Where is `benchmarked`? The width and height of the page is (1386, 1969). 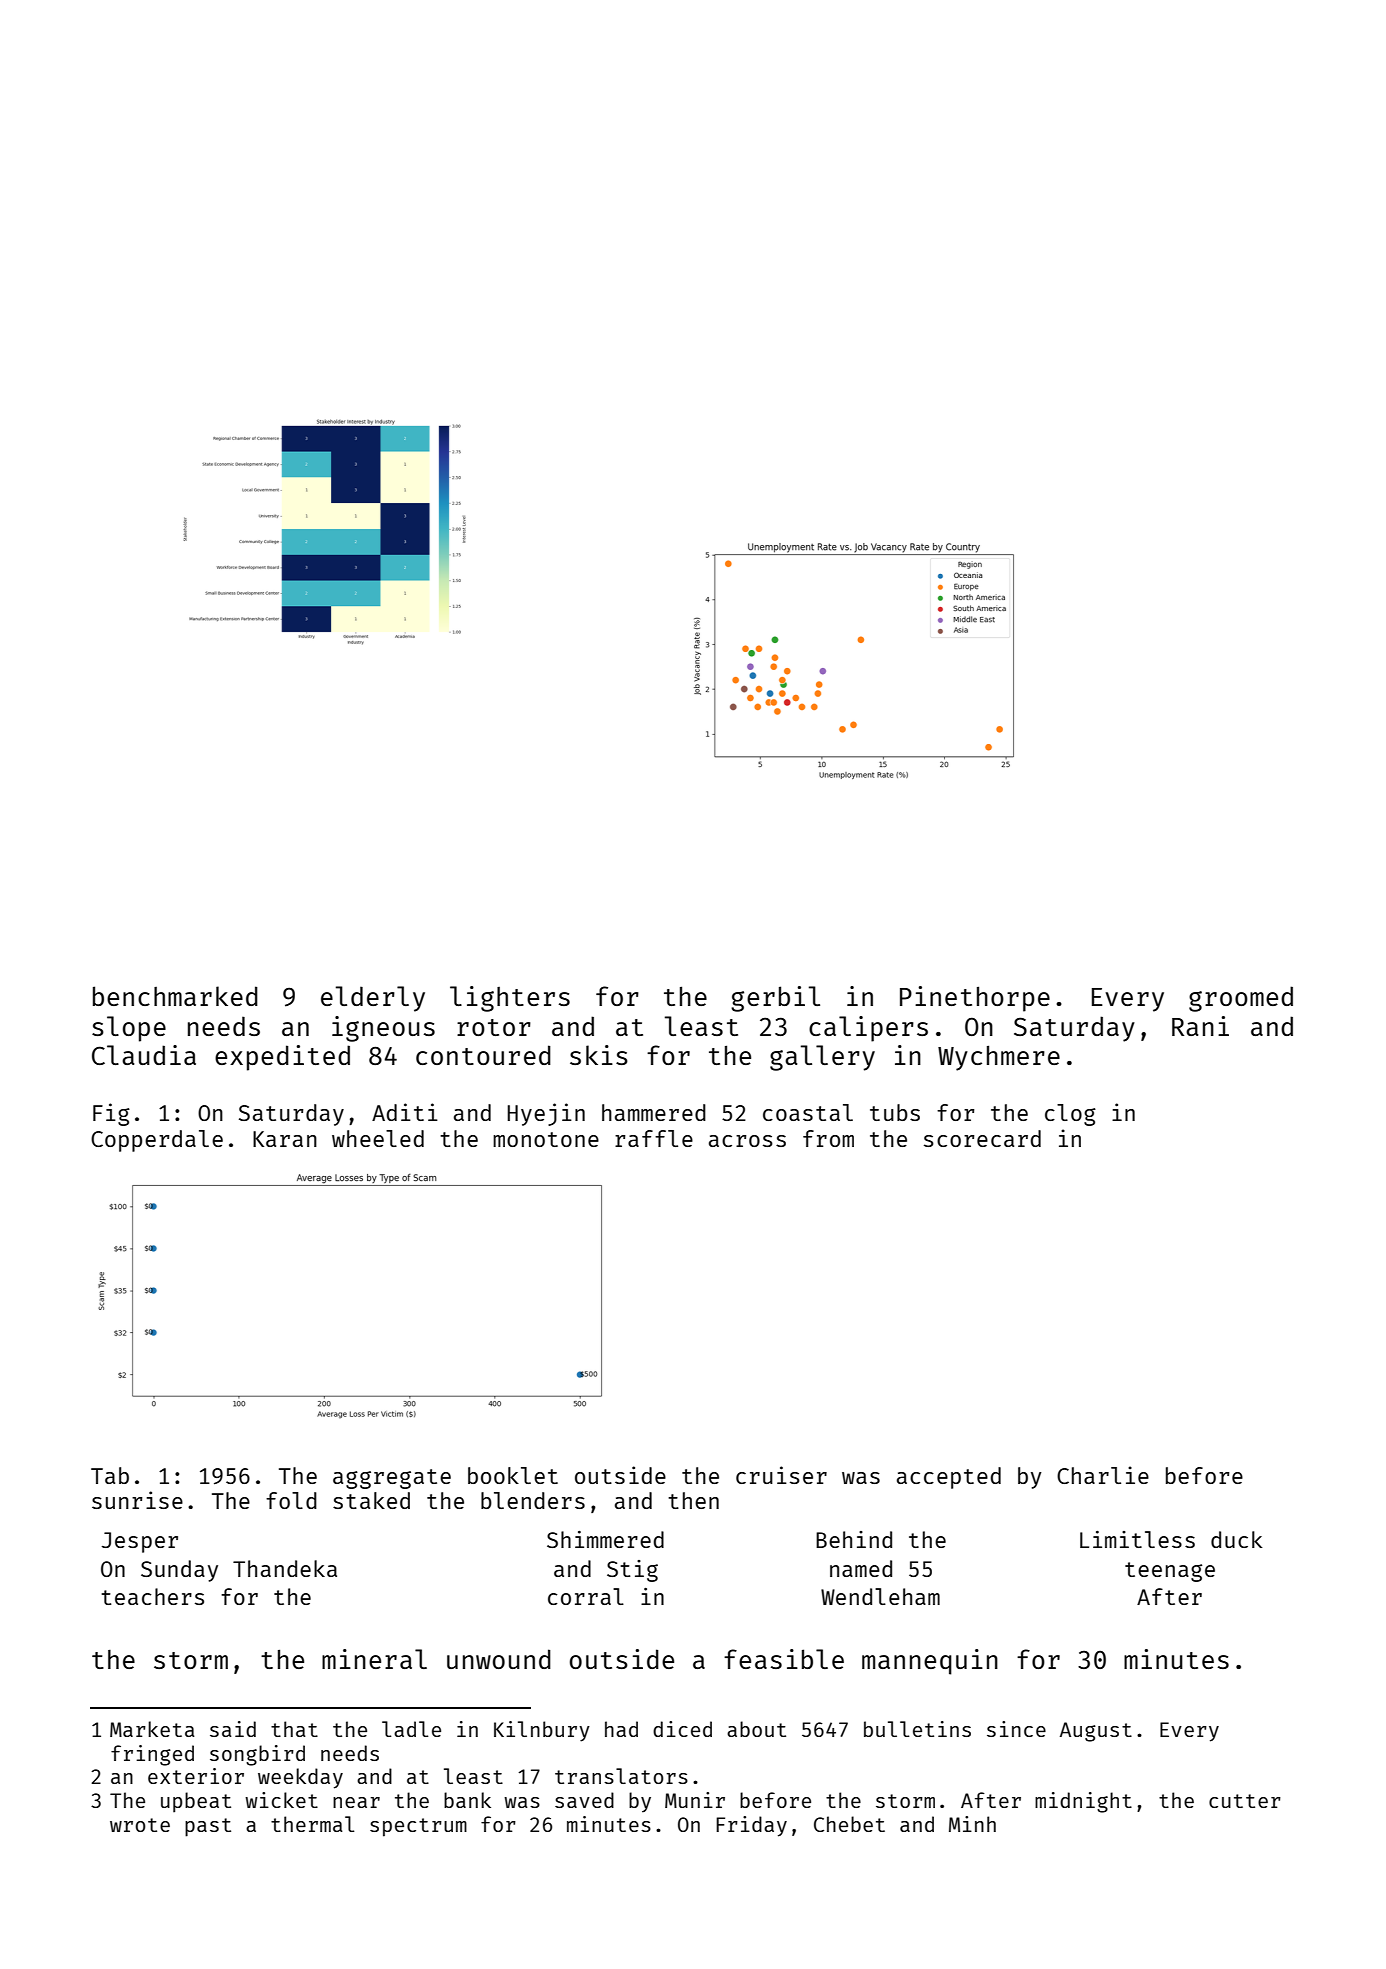
benchmarked is located at coordinates (175, 996).
